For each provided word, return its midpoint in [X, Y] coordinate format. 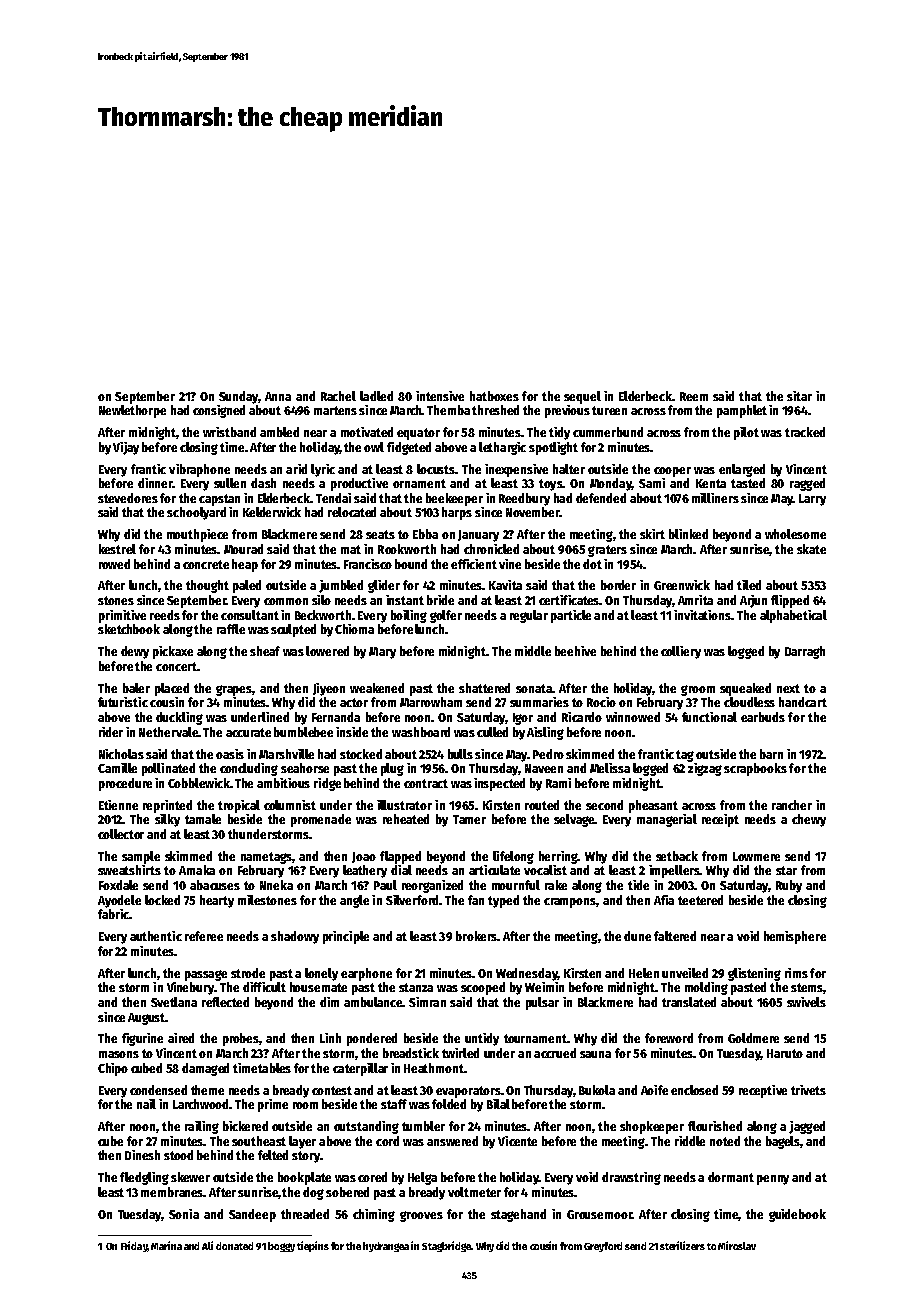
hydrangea [386, 1247]
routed [542, 805]
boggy [281, 1247]
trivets [808, 1090]
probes [241, 1039]
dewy [135, 652]
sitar [799, 396]
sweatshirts [129, 870]
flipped [790, 601]
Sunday [238, 397]
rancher [792, 805]
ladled [376, 396]
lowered [327, 651]
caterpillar [360, 1069]
